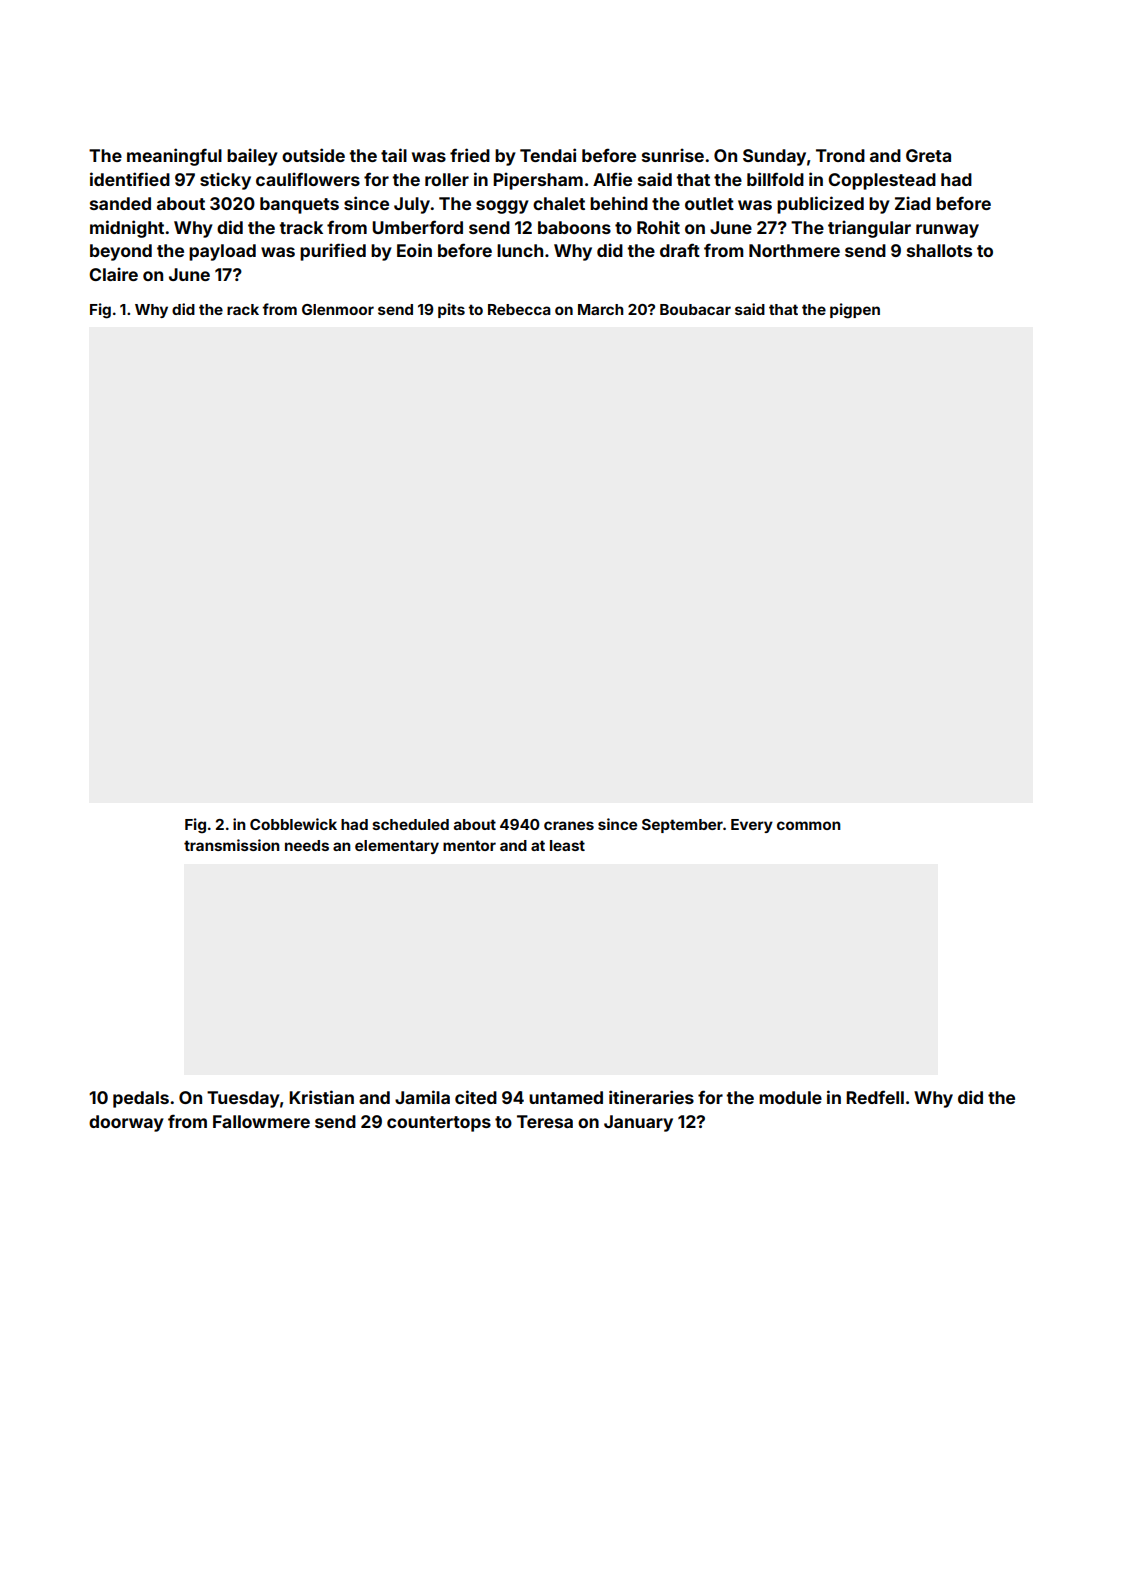  Describe the element at coordinates (566, 1097) in the screenshot. I see `untamed` at that location.
